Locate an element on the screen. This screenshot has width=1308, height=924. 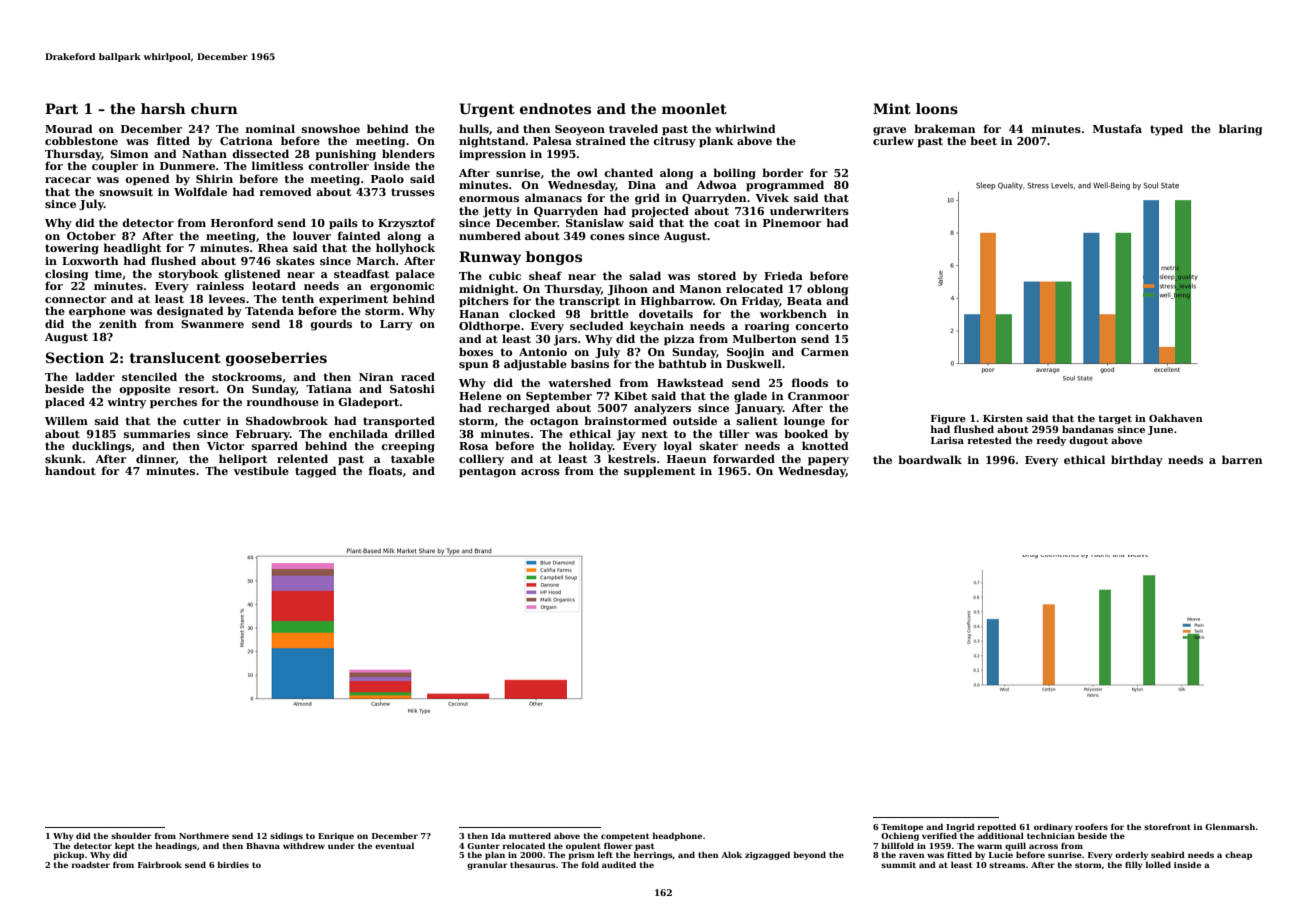
vestibule is located at coordinates (261, 470).
